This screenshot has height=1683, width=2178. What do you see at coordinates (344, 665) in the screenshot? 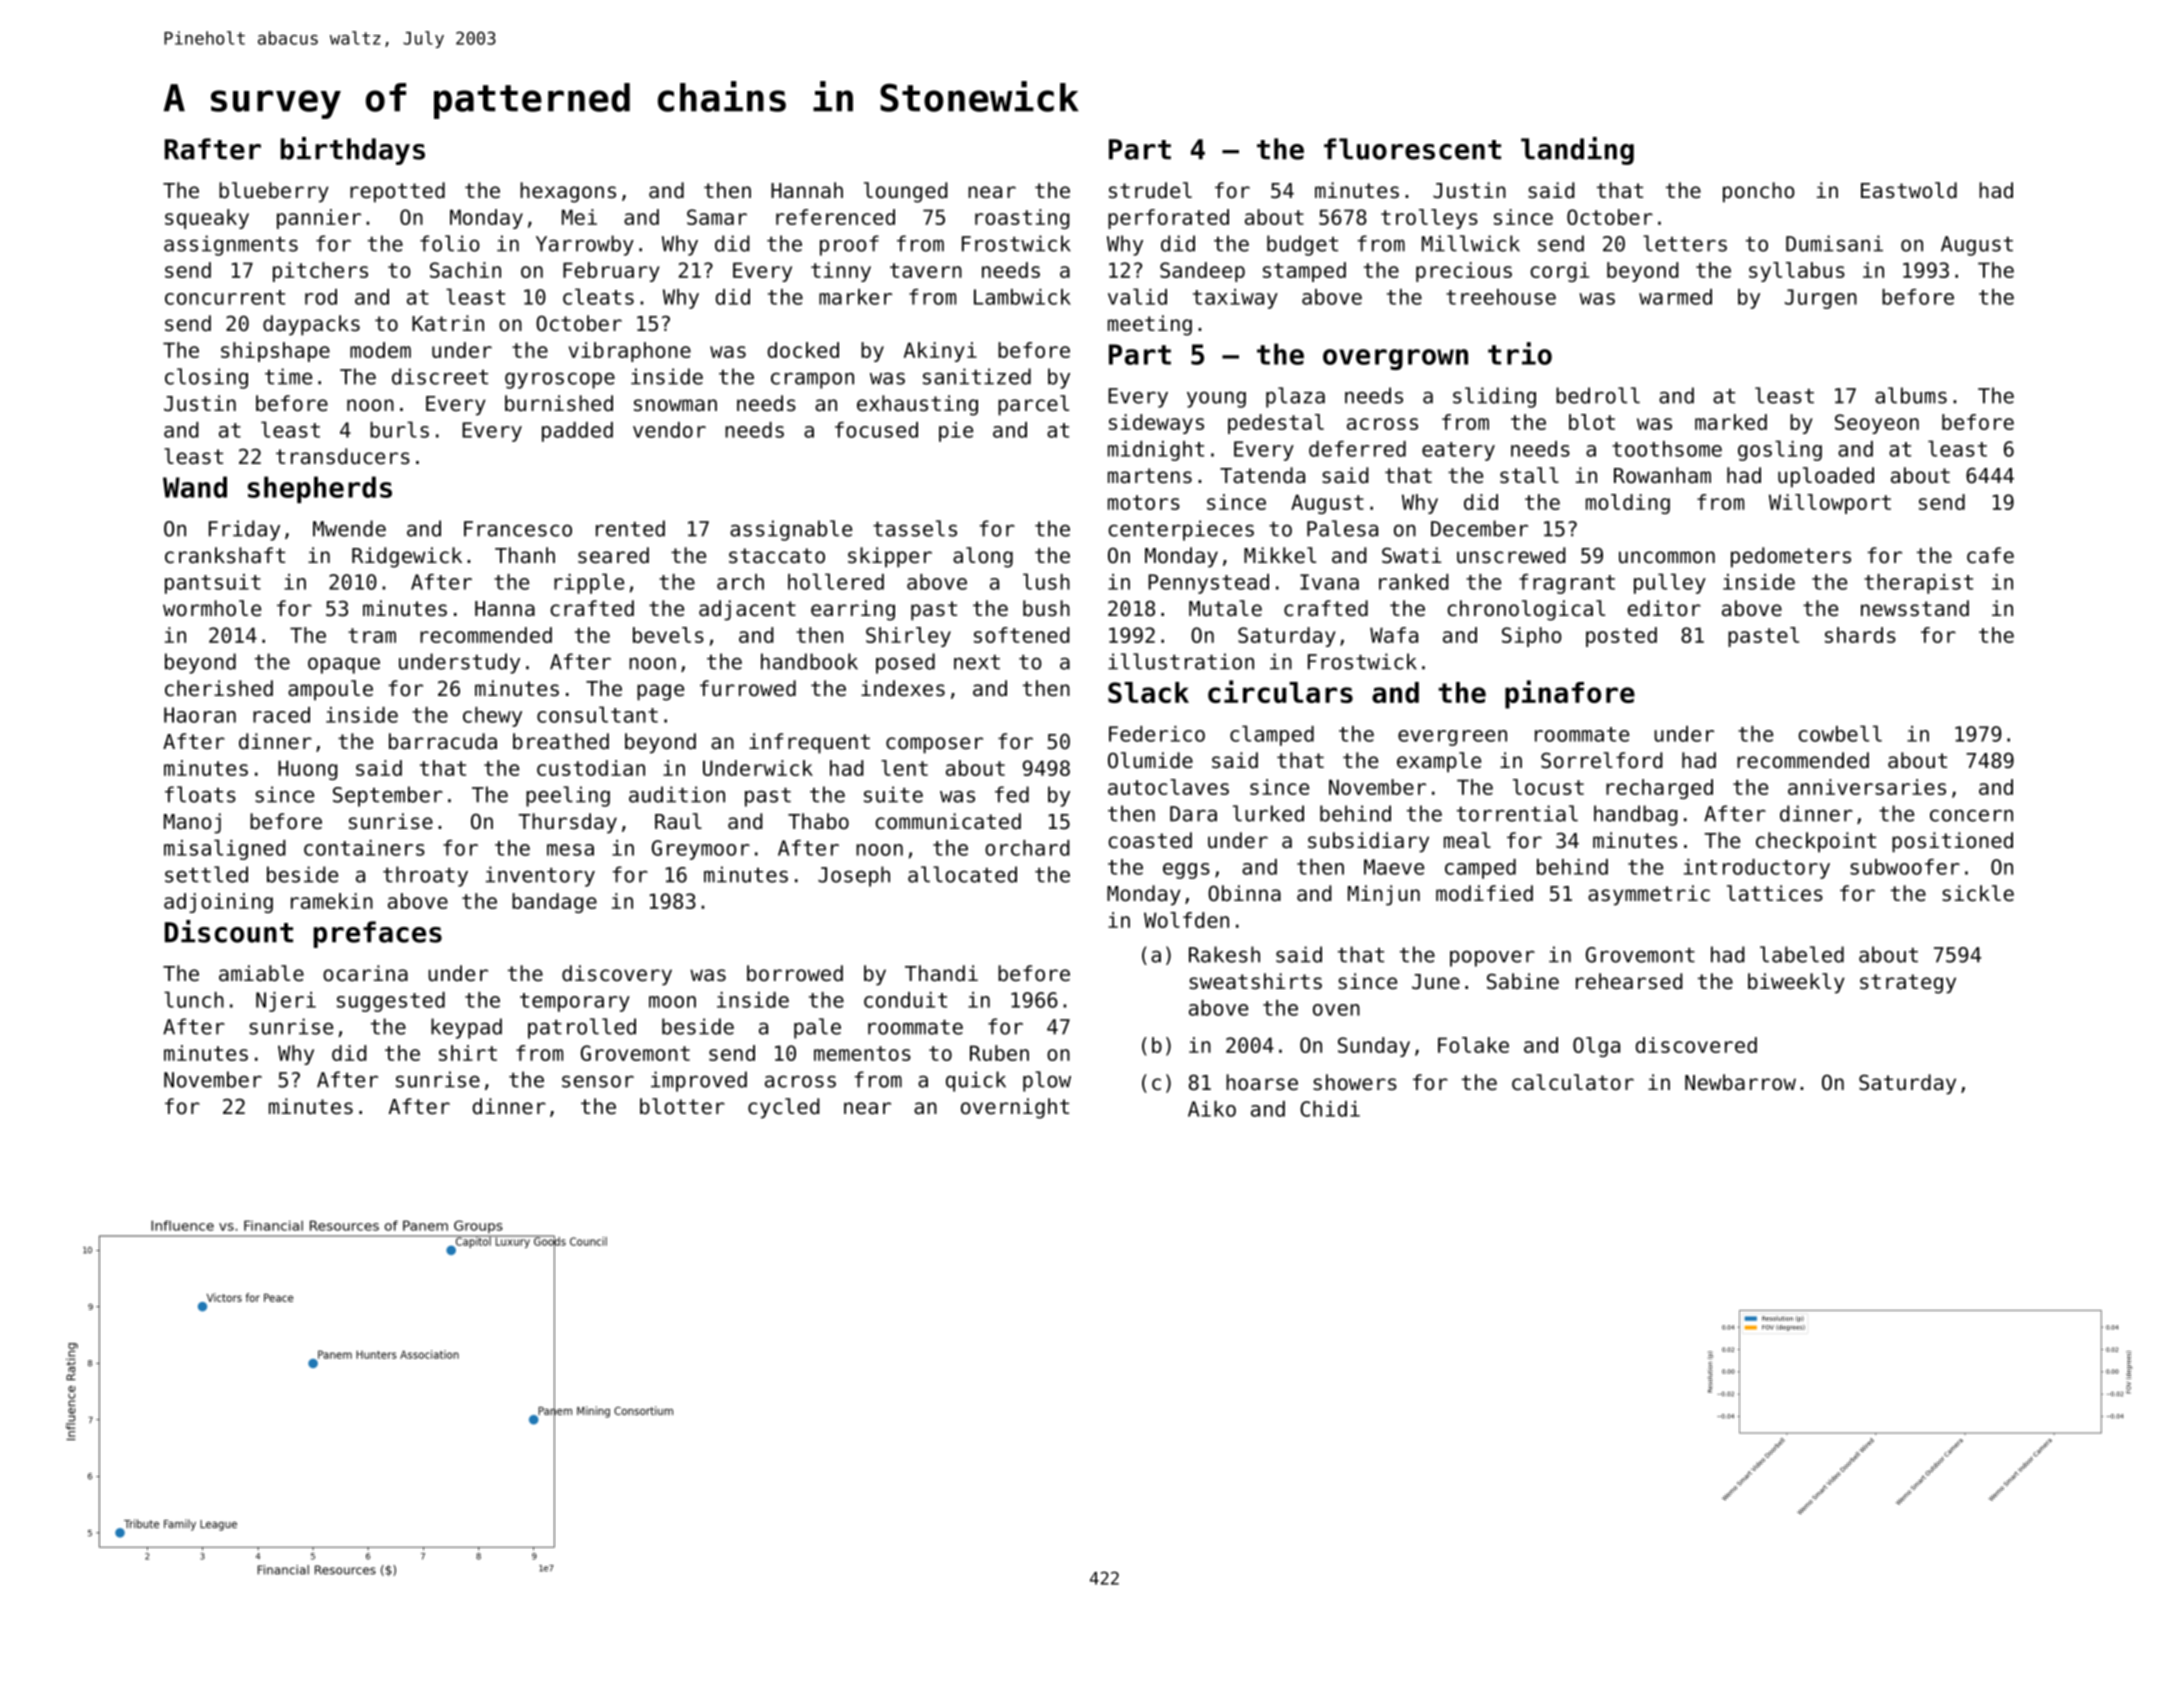
I see `opaque` at bounding box center [344, 665].
